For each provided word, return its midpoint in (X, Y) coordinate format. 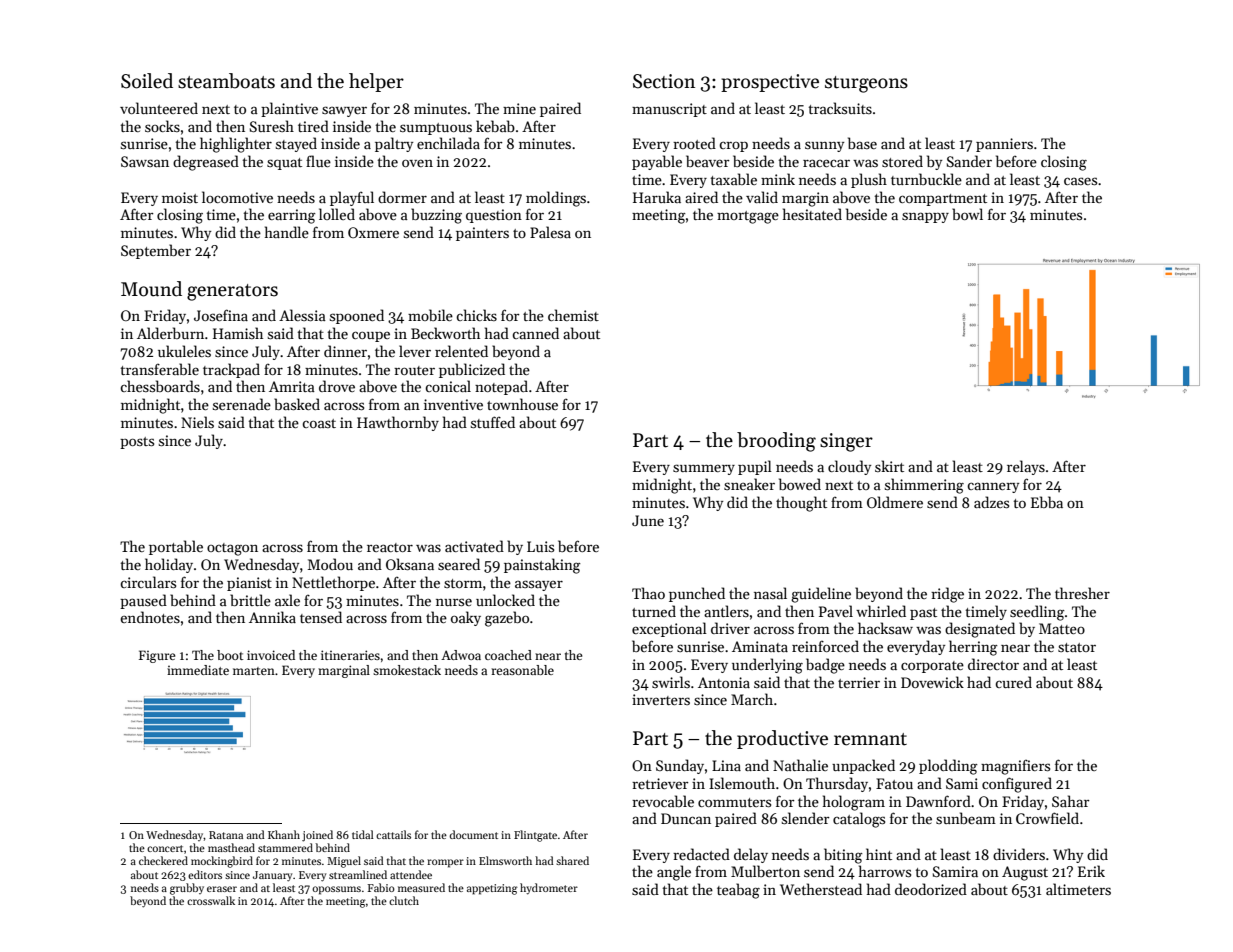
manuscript (669, 110)
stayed (296, 144)
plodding (948, 767)
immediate (198, 670)
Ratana (226, 835)
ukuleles (184, 351)
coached (508, 655)
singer (846, 442)
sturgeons (866, 84)
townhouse (522, 404)
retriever (660, 783)
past (923, 614)
